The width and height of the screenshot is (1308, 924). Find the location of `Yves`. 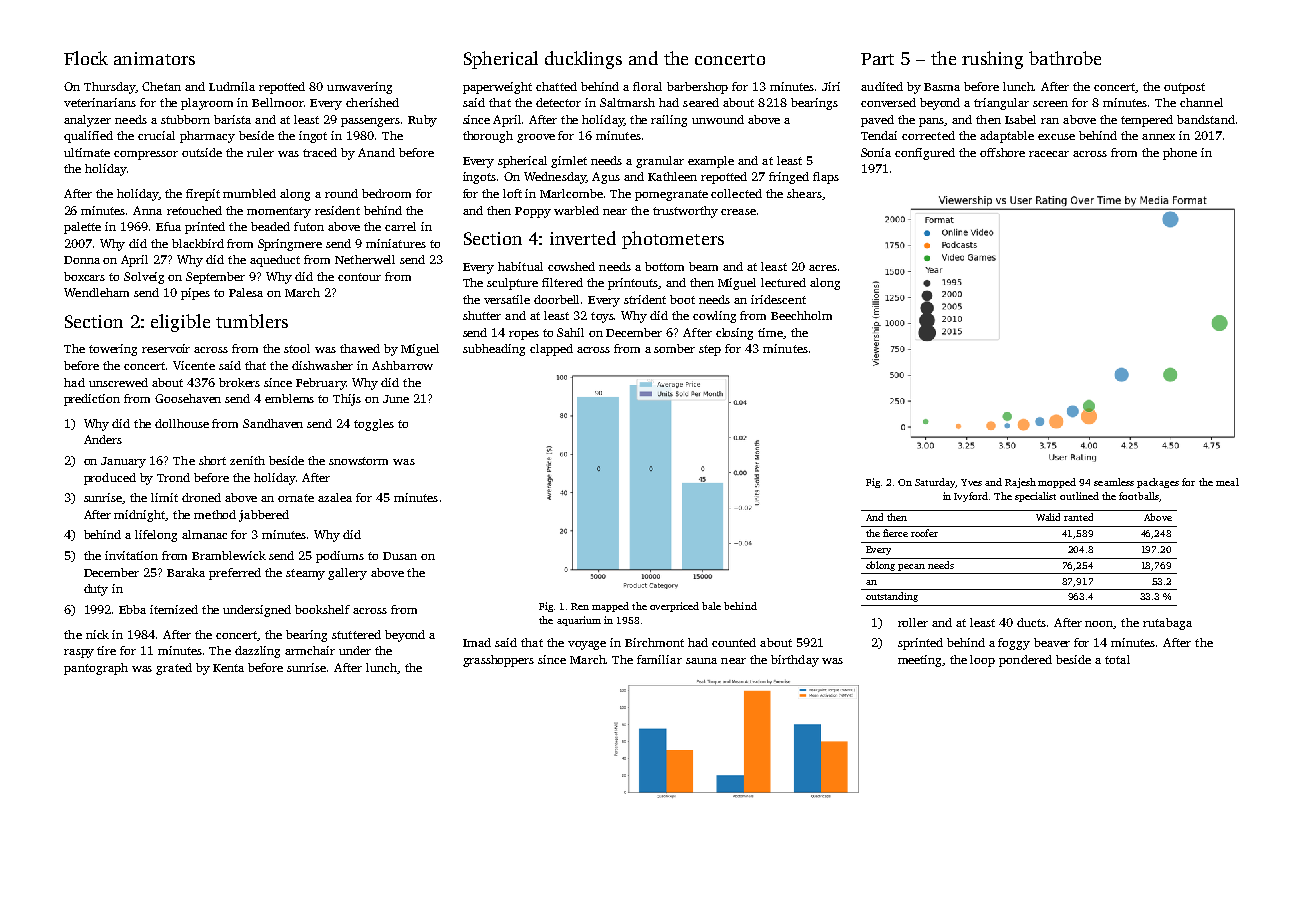

Yves is located at coordinates (971, 482).
